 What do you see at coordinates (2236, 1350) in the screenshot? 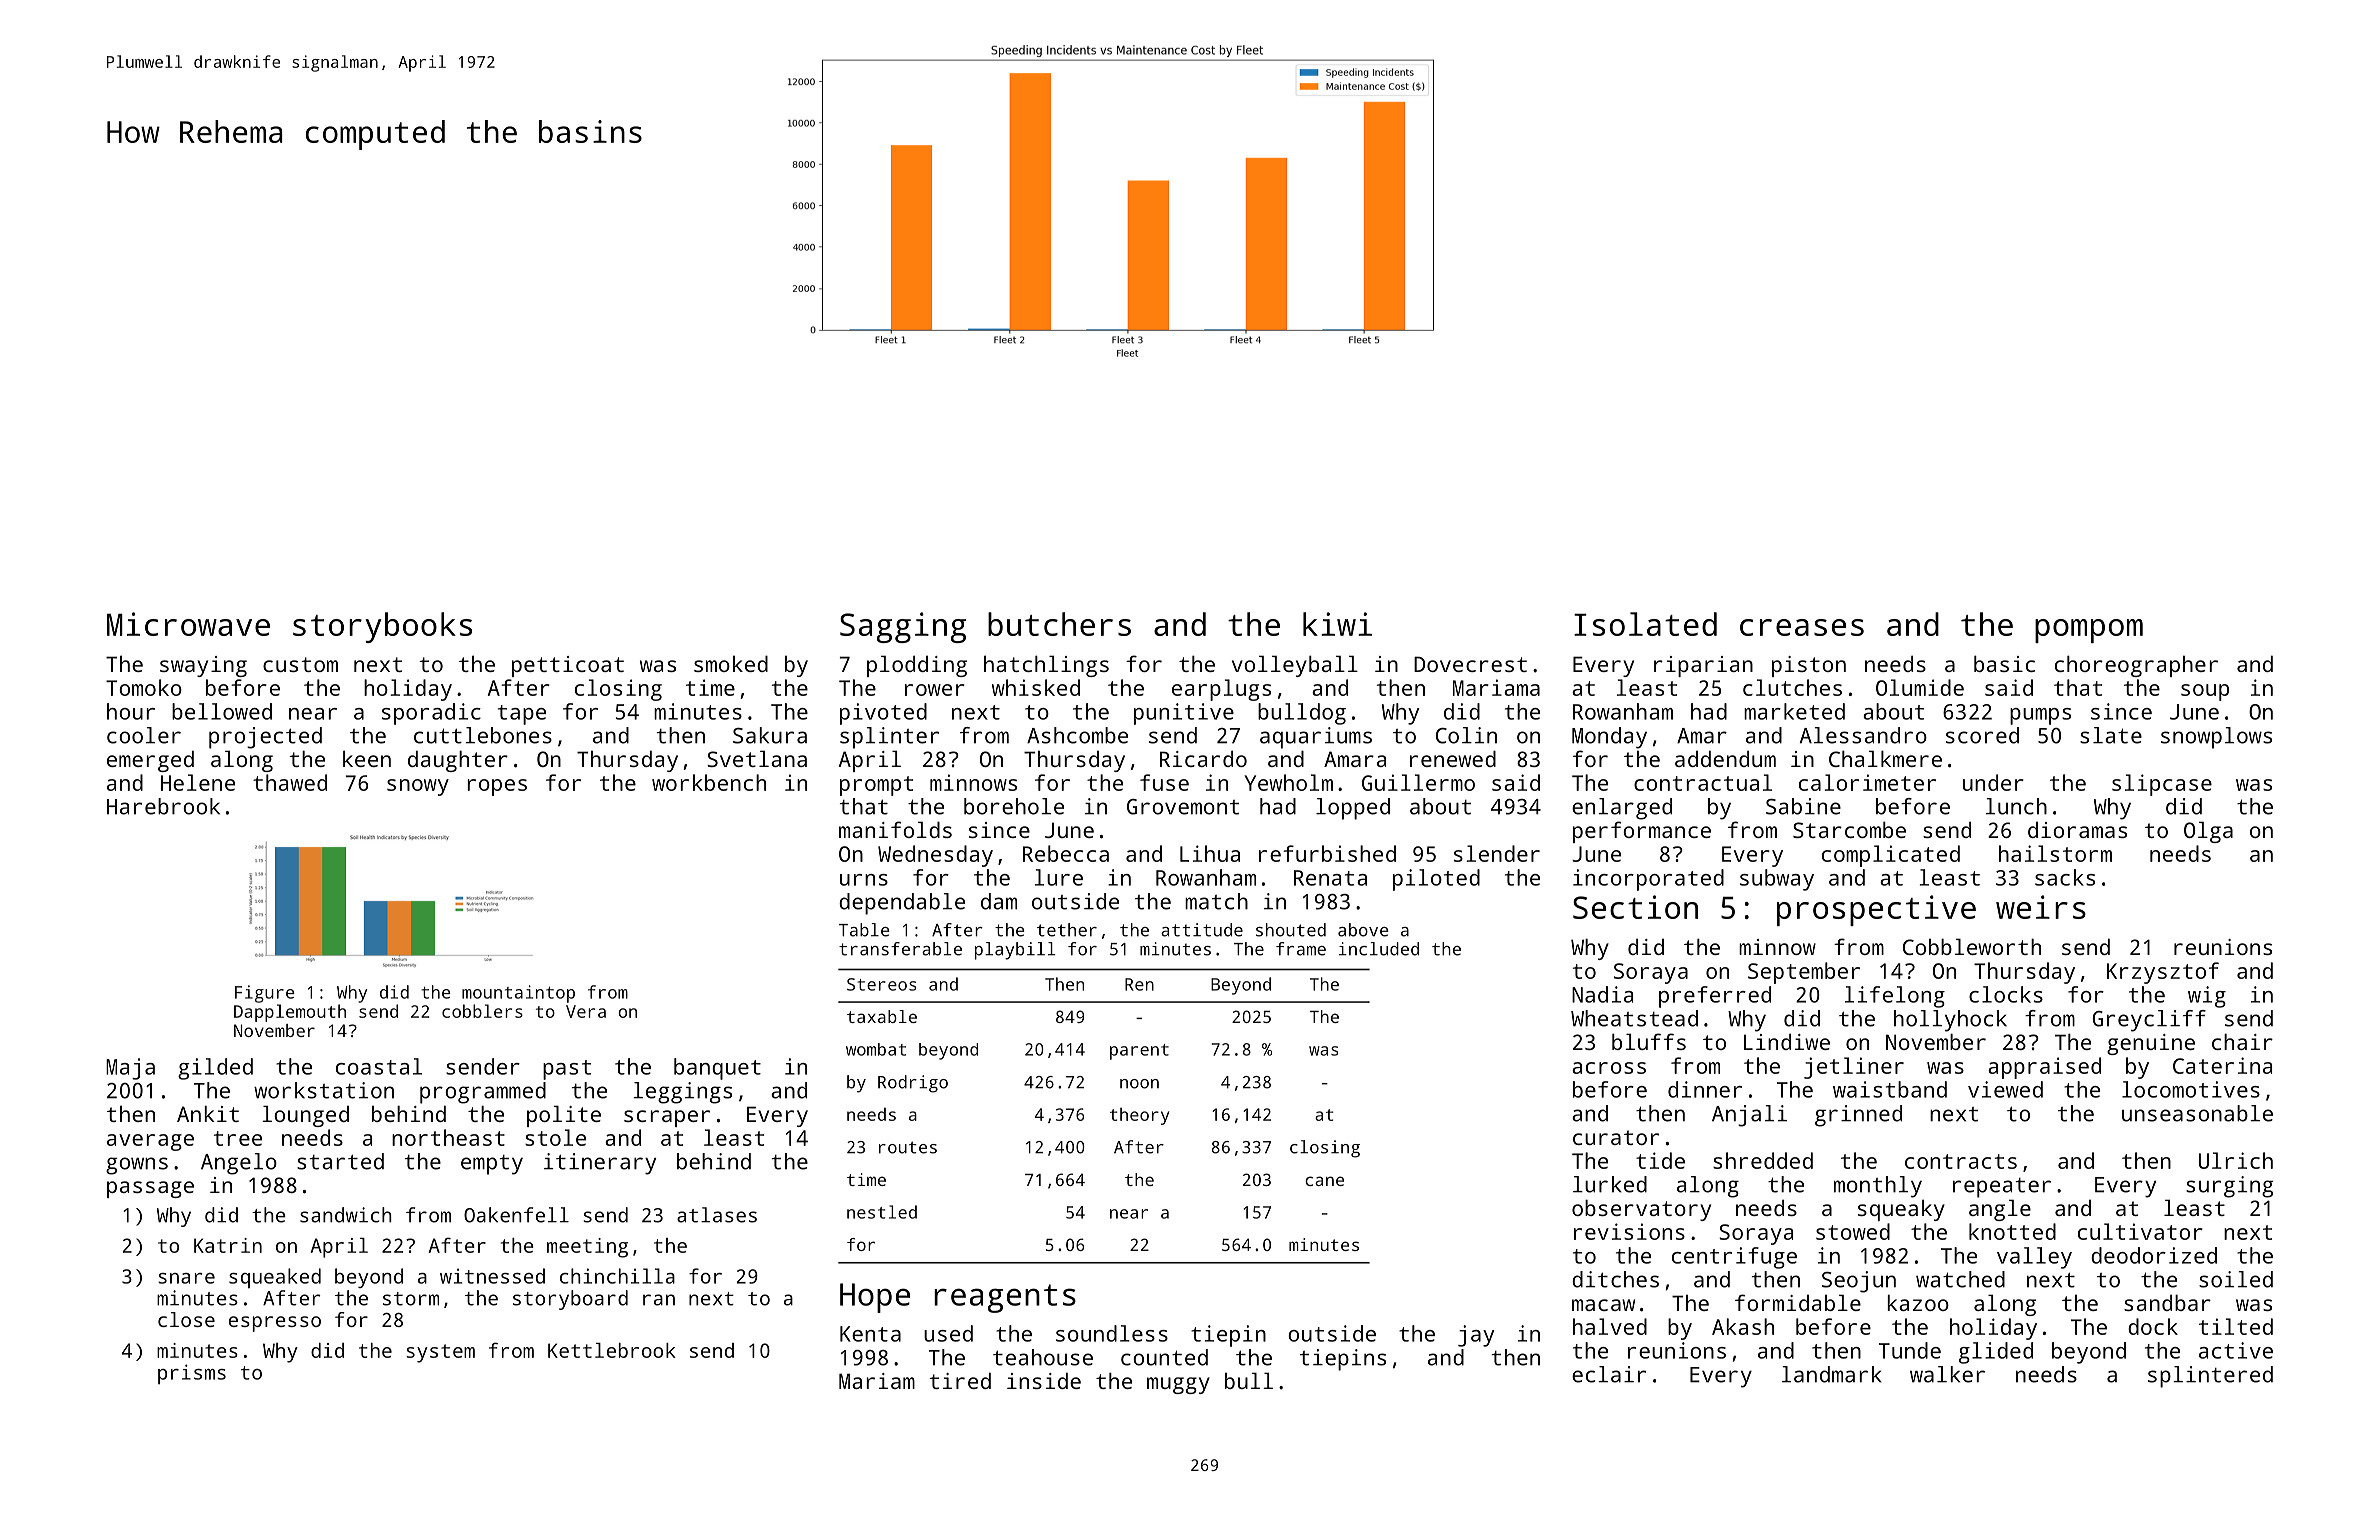
I see `active` at bounding box center [2236, 1350].
